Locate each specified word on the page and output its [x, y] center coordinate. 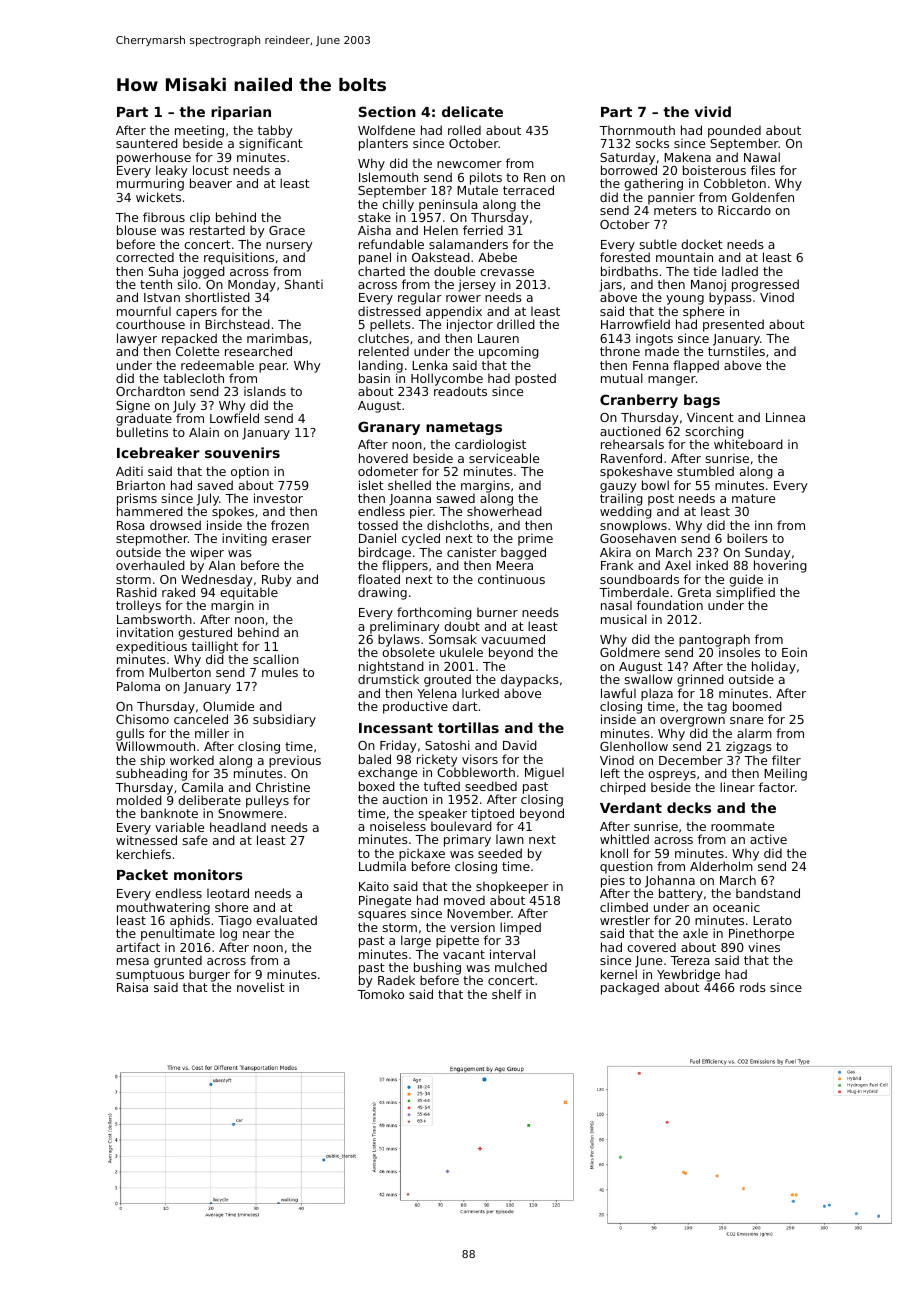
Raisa [132, 987]
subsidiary [284, 720]
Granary [389, 428]
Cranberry [639, 401]
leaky [172, 172]
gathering [653, 184]
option [250, 472]
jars [610, 286]
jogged [204, 272]
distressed [389, 311]
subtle [658, 244]
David [520, 745]
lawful [618, 693]
